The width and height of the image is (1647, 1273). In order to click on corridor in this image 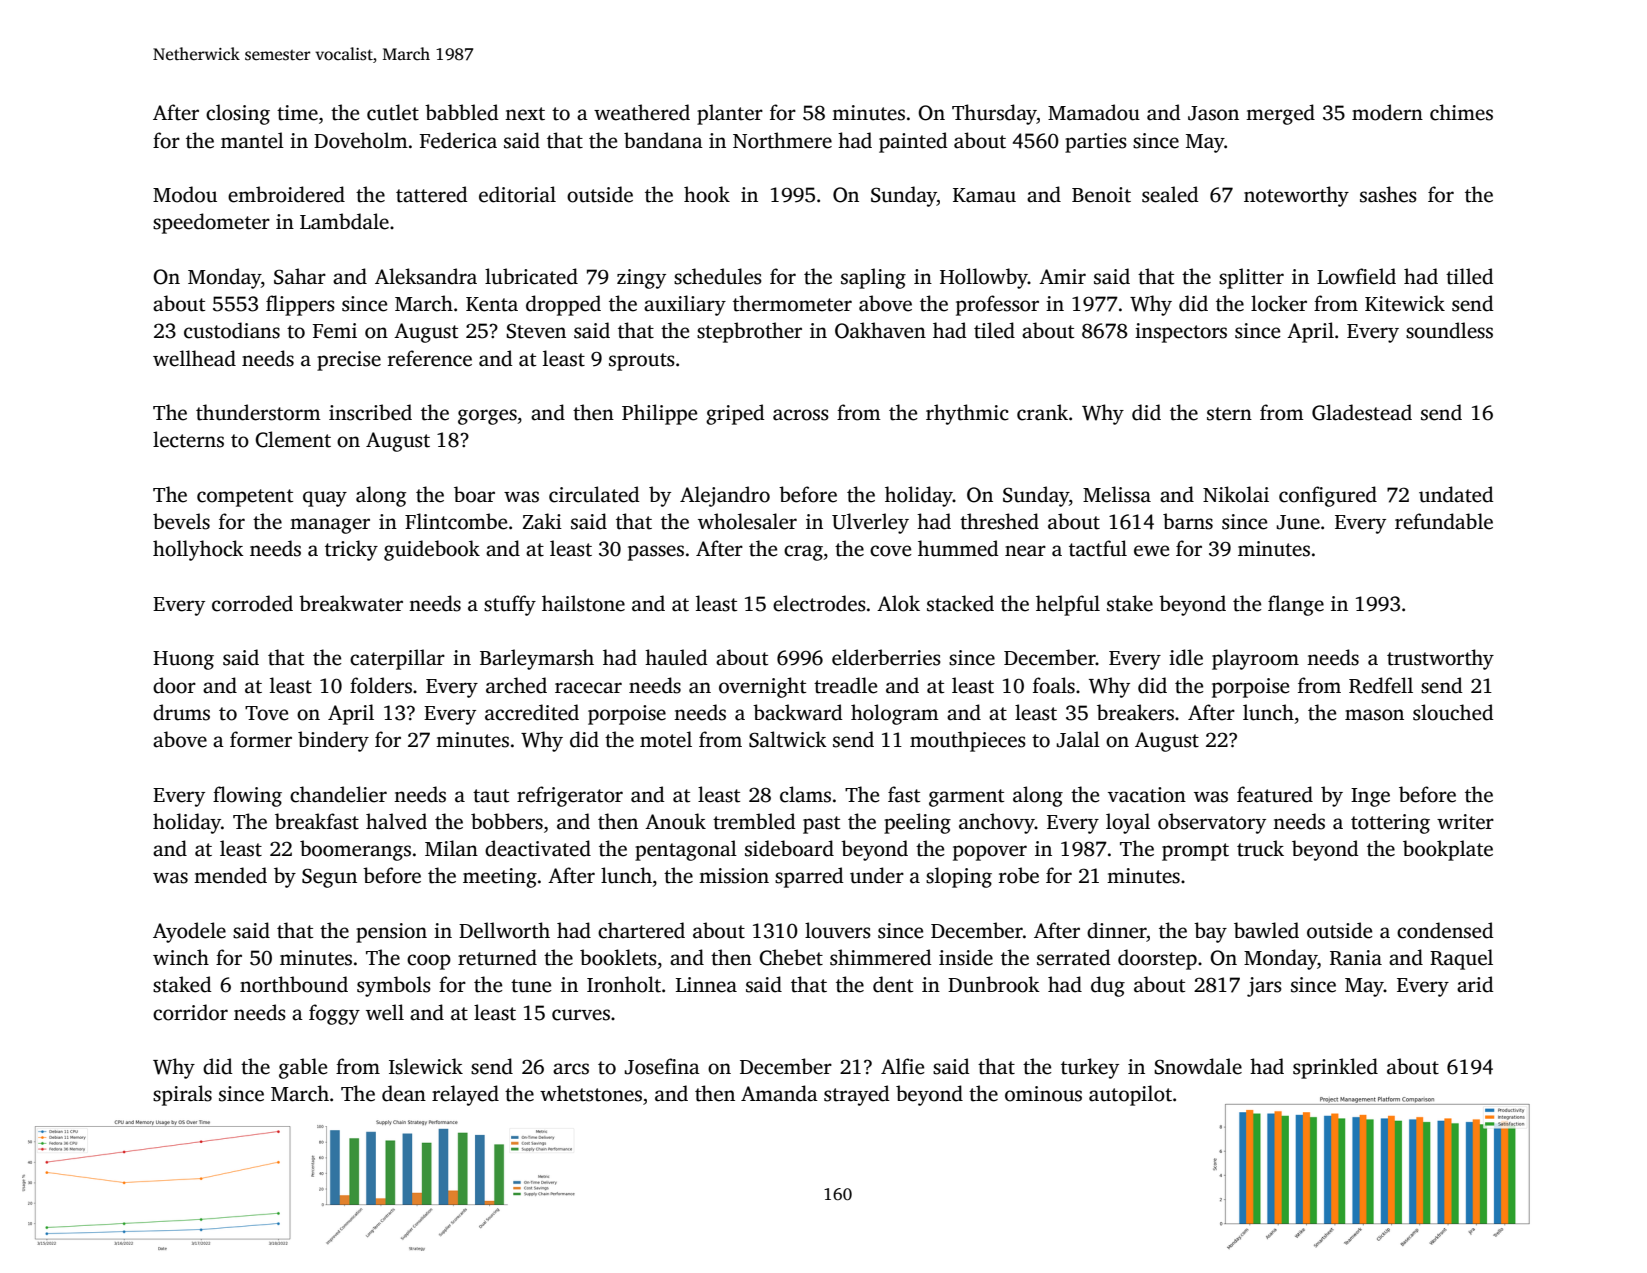, I will do `click(190, 1012)`.
